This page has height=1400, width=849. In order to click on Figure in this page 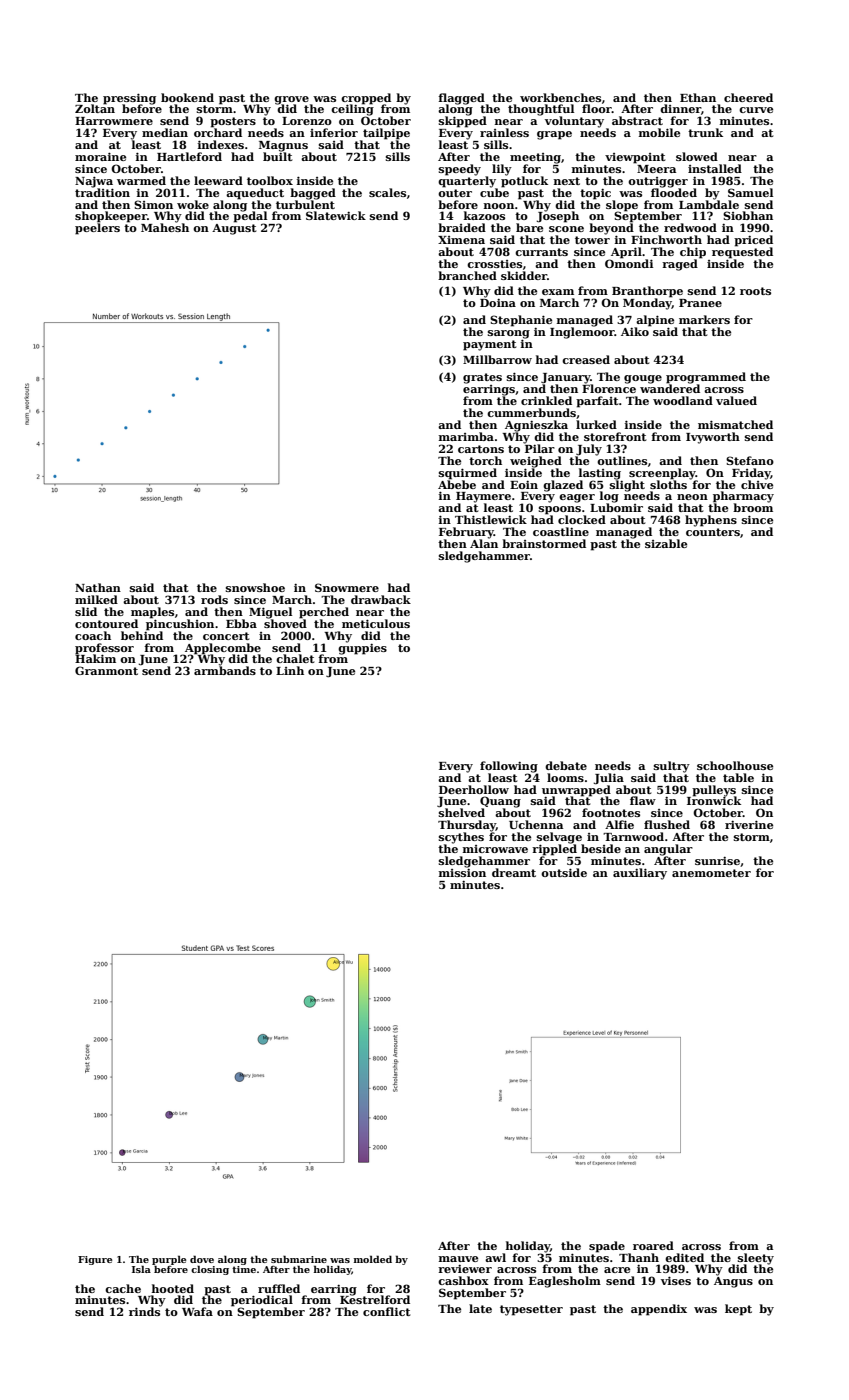, I will do `click(95, 1260)`.
